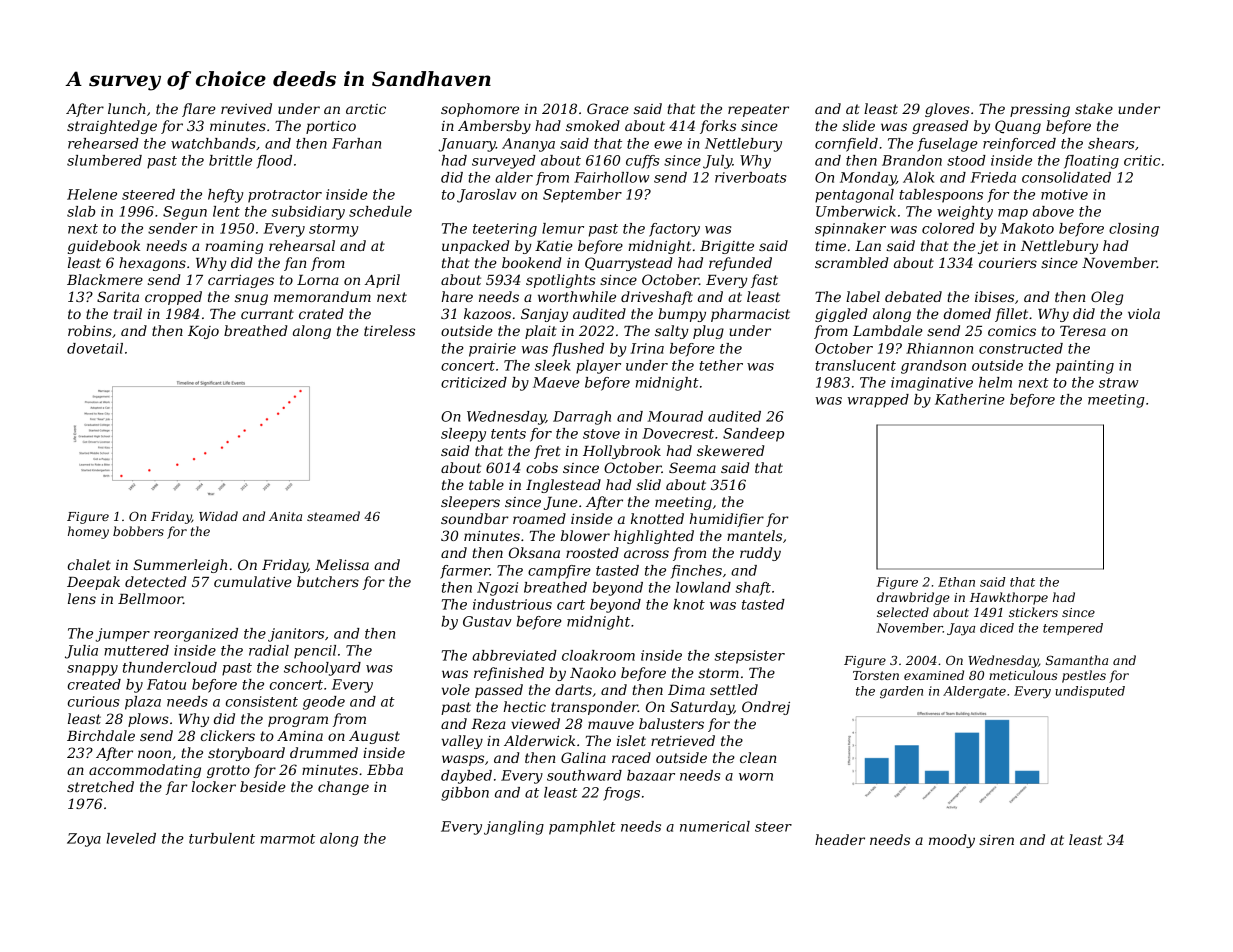  Describe the element at coordinates (1084, 676) in the page. I see `pestles` at that location.
